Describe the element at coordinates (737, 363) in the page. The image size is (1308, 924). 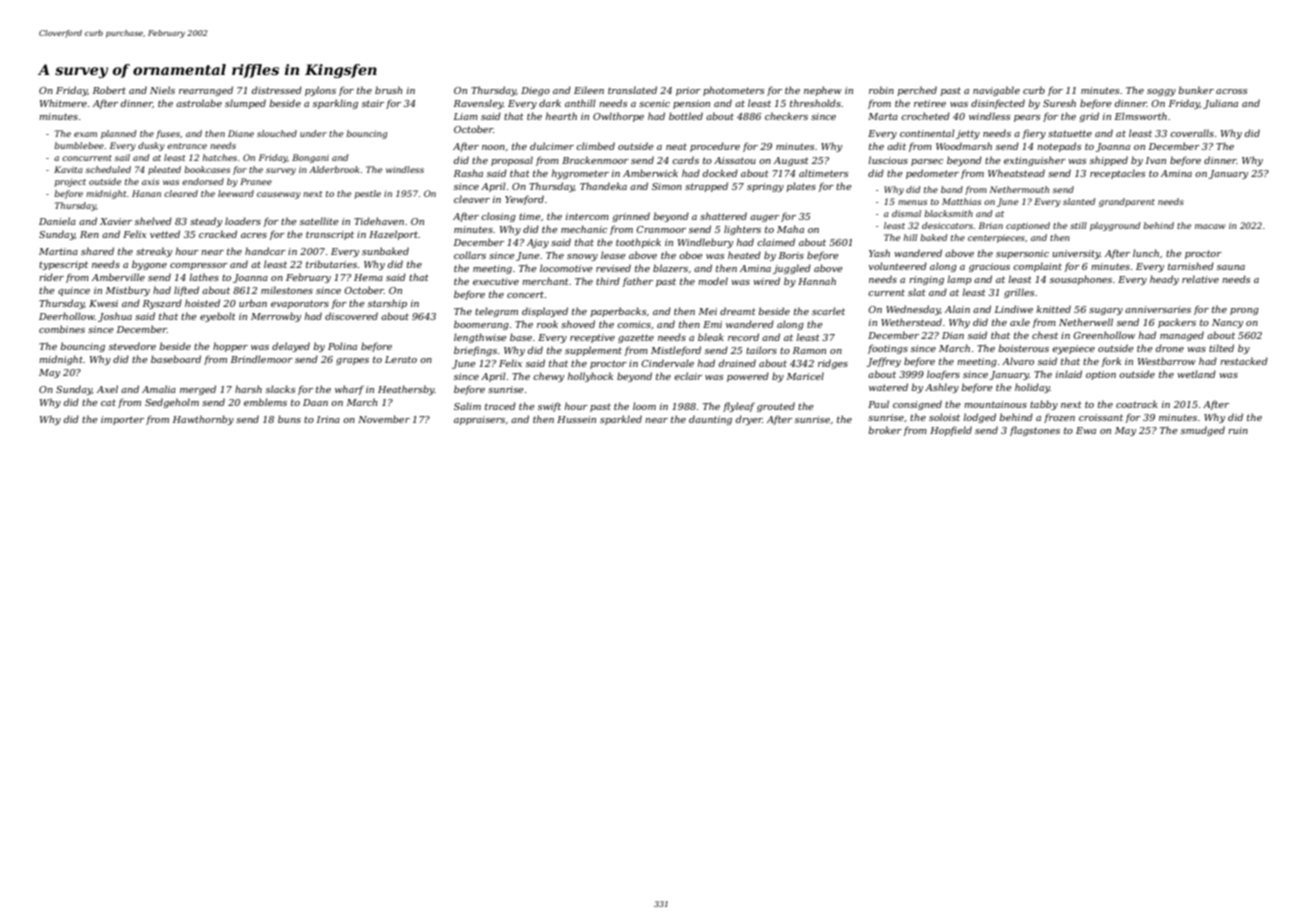
I see `drained` at that location.
